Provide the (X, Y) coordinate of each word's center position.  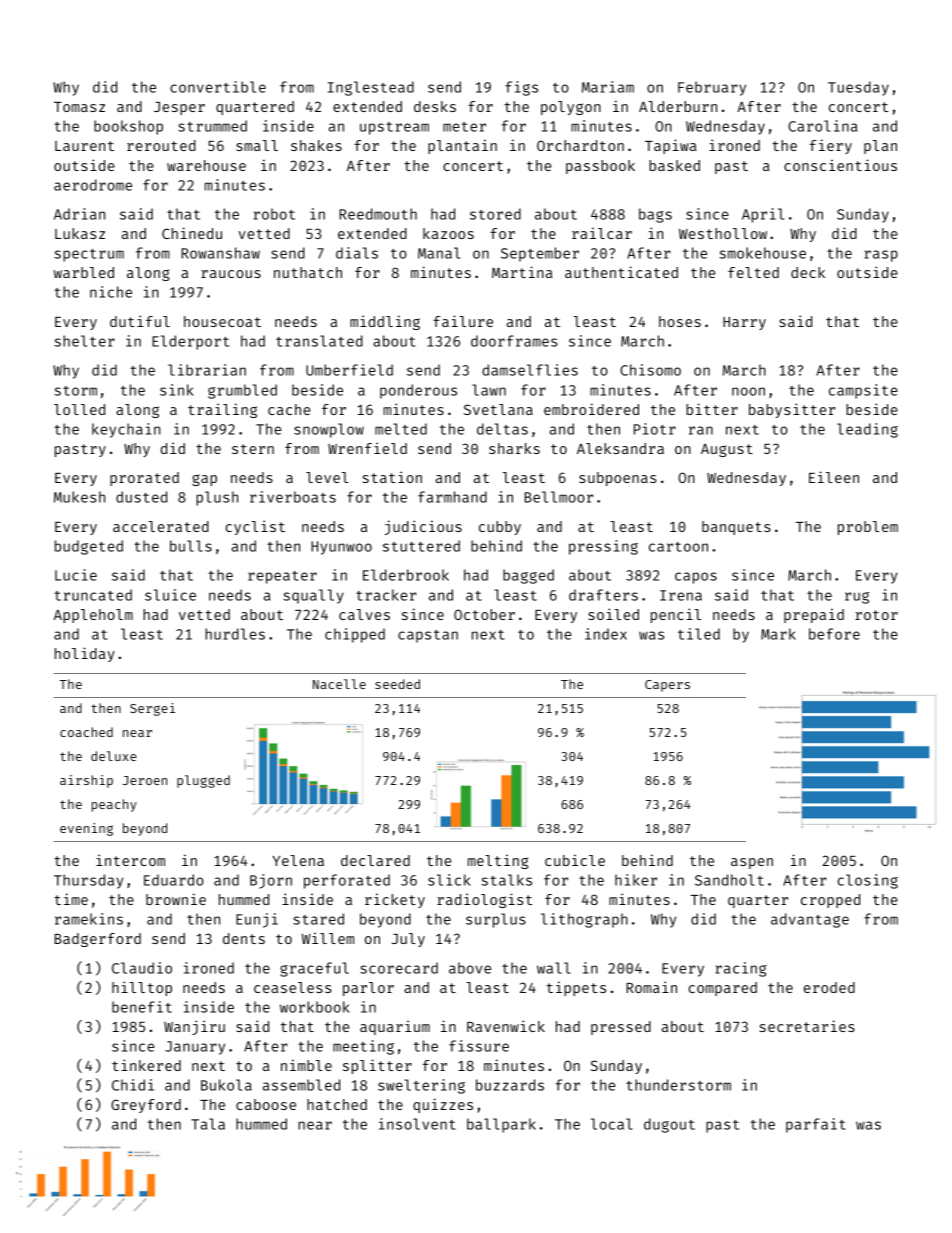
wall (554, 968)
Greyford (146, 1106)
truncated (93, 595)
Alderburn (678, 106)
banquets (736, 528)
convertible (218, 87)
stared (318, 919)
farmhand (452, 497)
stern (253, 449)
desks (435, 106)
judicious (423, 527)
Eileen (834, 477)
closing (867, 881)
